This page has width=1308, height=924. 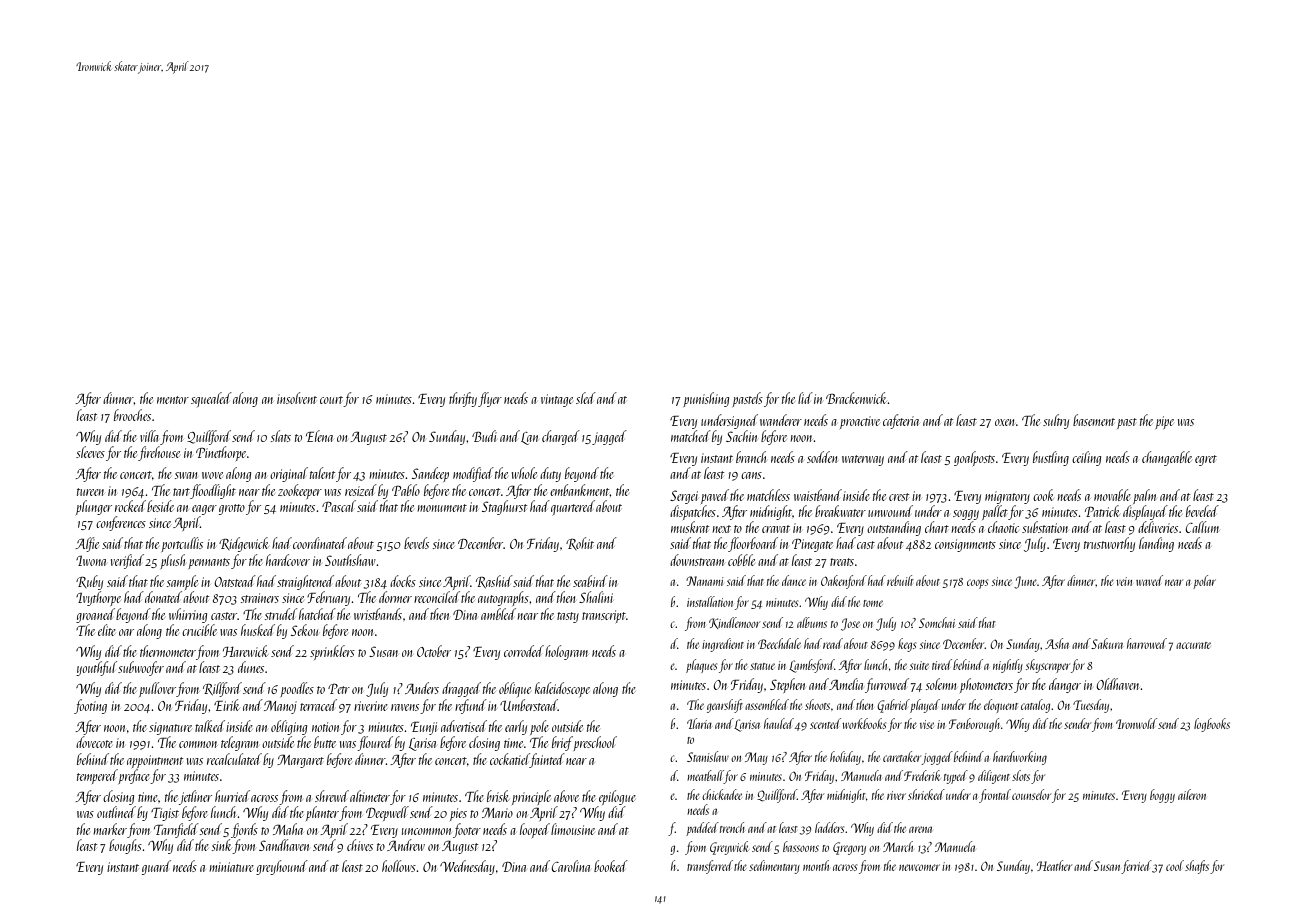 What do you see at coordinates (825, 723) in the page?
I see `scented` at bounding box center [825, 723].
